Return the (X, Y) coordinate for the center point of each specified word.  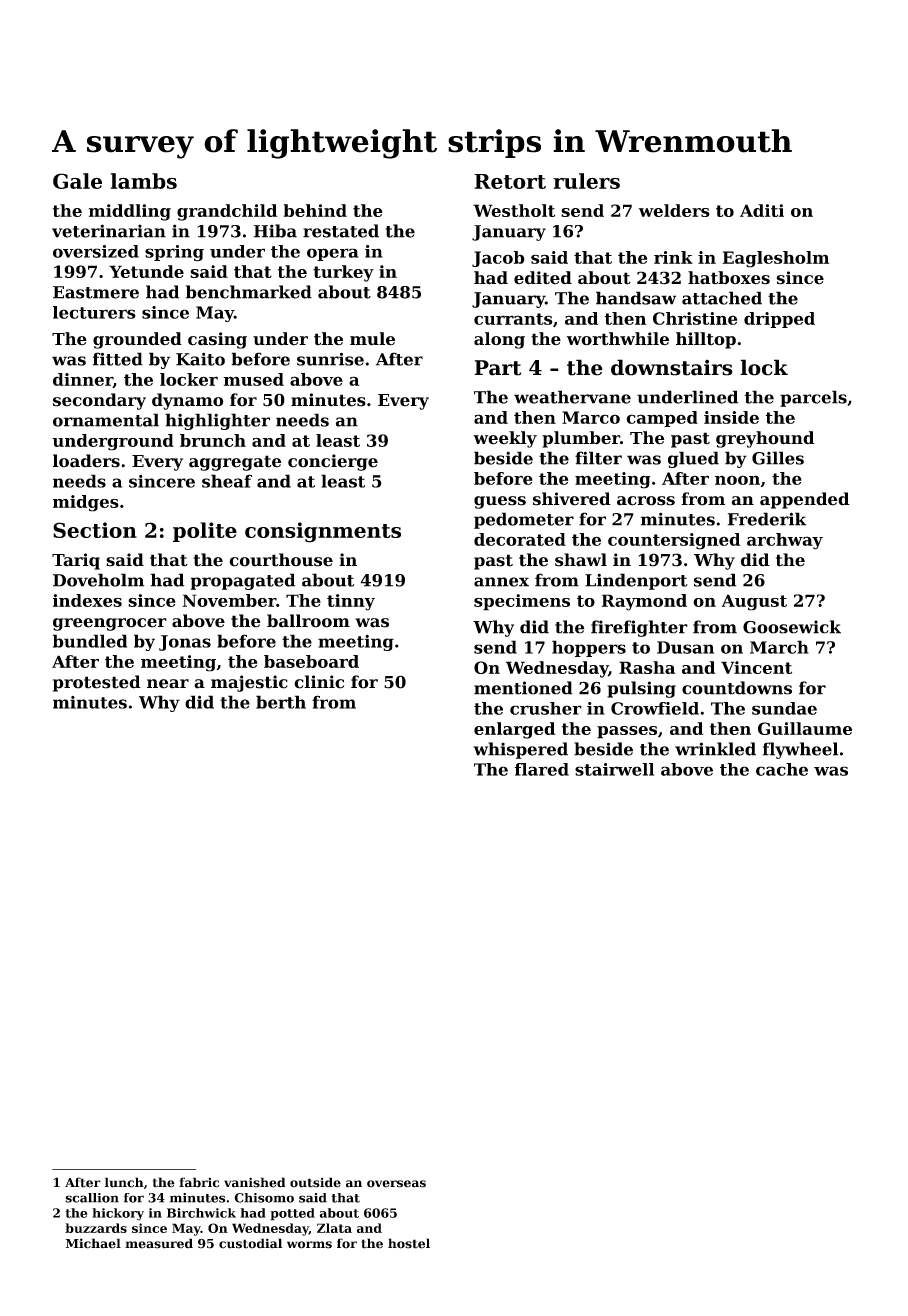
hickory (118, 1214)
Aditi (762, 210)
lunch (124, 1182)
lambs (144, 181)
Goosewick (792, 627)
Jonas (185, 643)
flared (541, 769)
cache (782, 769)
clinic (319, 682)
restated (341, 231)
